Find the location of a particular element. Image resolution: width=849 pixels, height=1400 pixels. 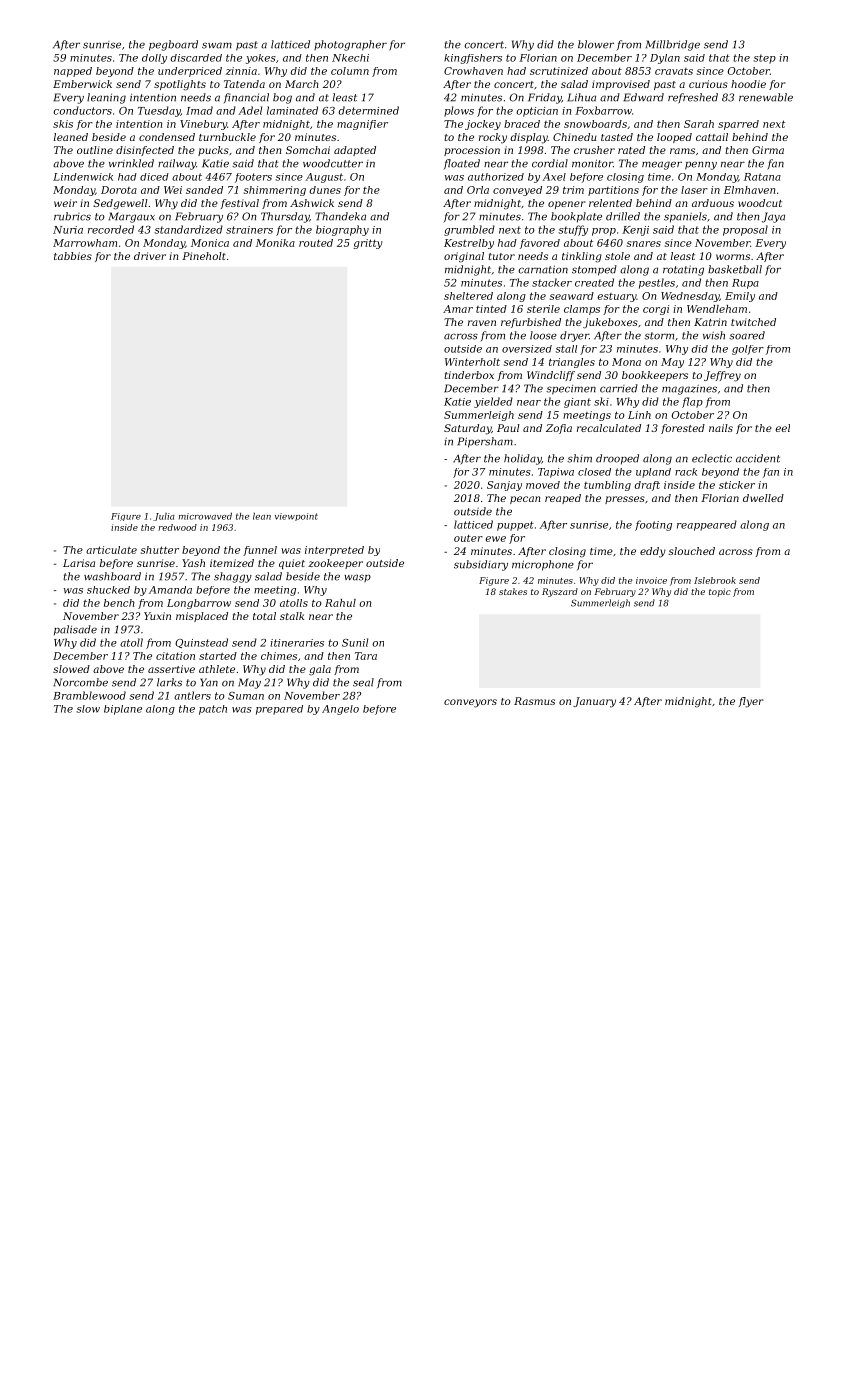

sparred is located at coordinates (738, 125).
